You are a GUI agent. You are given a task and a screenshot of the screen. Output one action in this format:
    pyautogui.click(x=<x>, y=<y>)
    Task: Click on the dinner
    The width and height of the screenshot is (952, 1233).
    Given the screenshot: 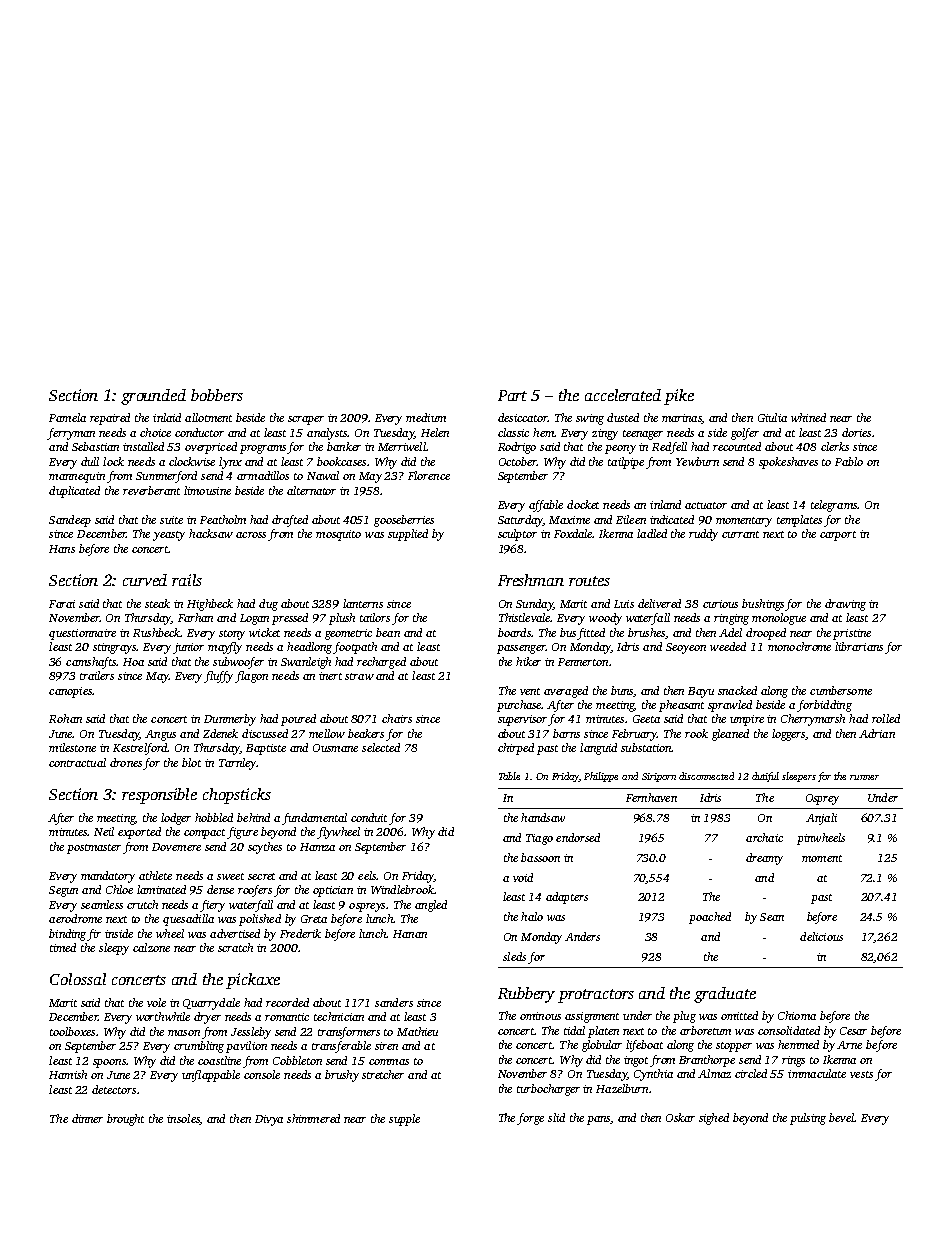 What is the action you would take?
    pyautogui.click(x=87, y=1118)
